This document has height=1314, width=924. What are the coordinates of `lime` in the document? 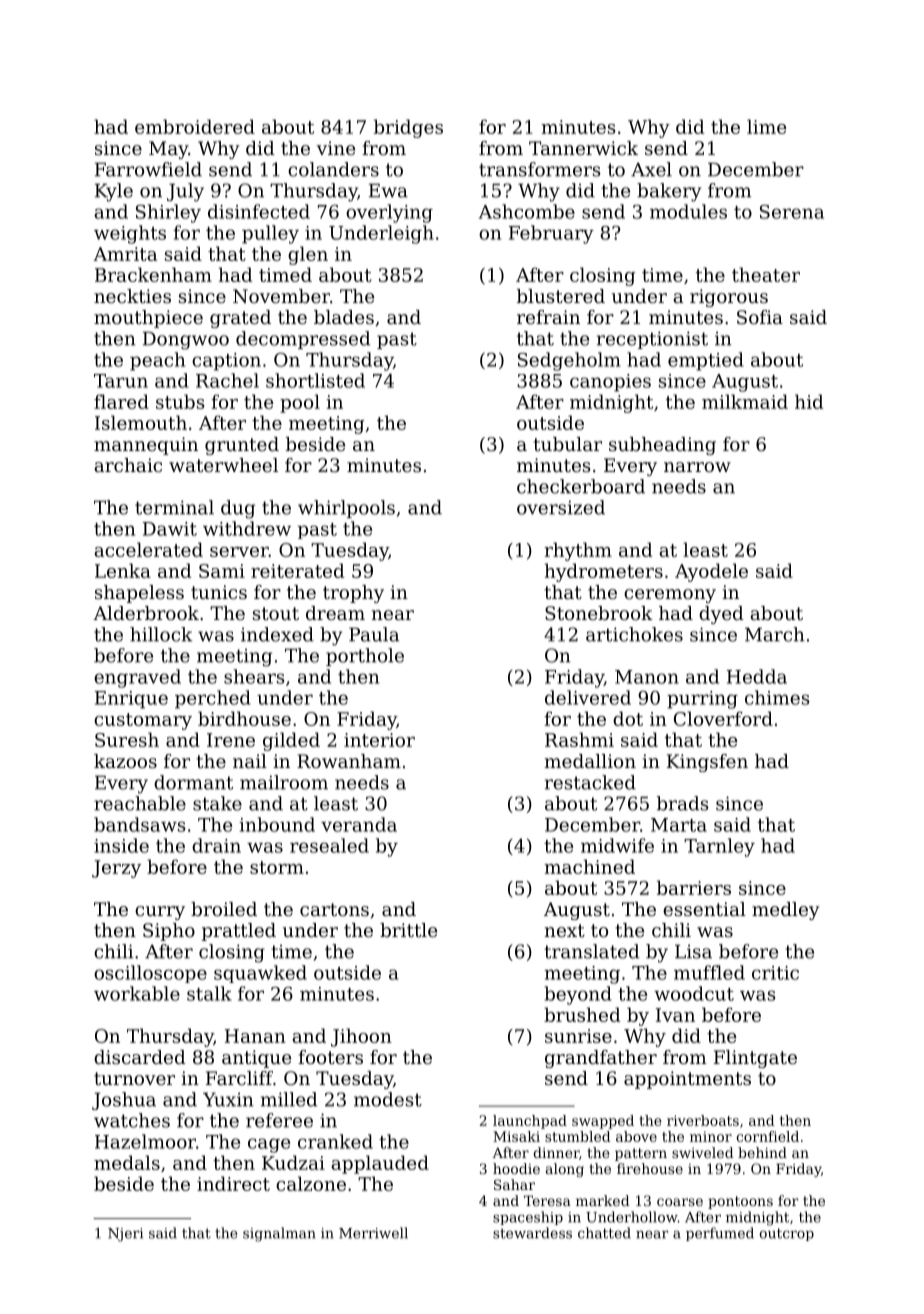 It's located at (766, 126).
